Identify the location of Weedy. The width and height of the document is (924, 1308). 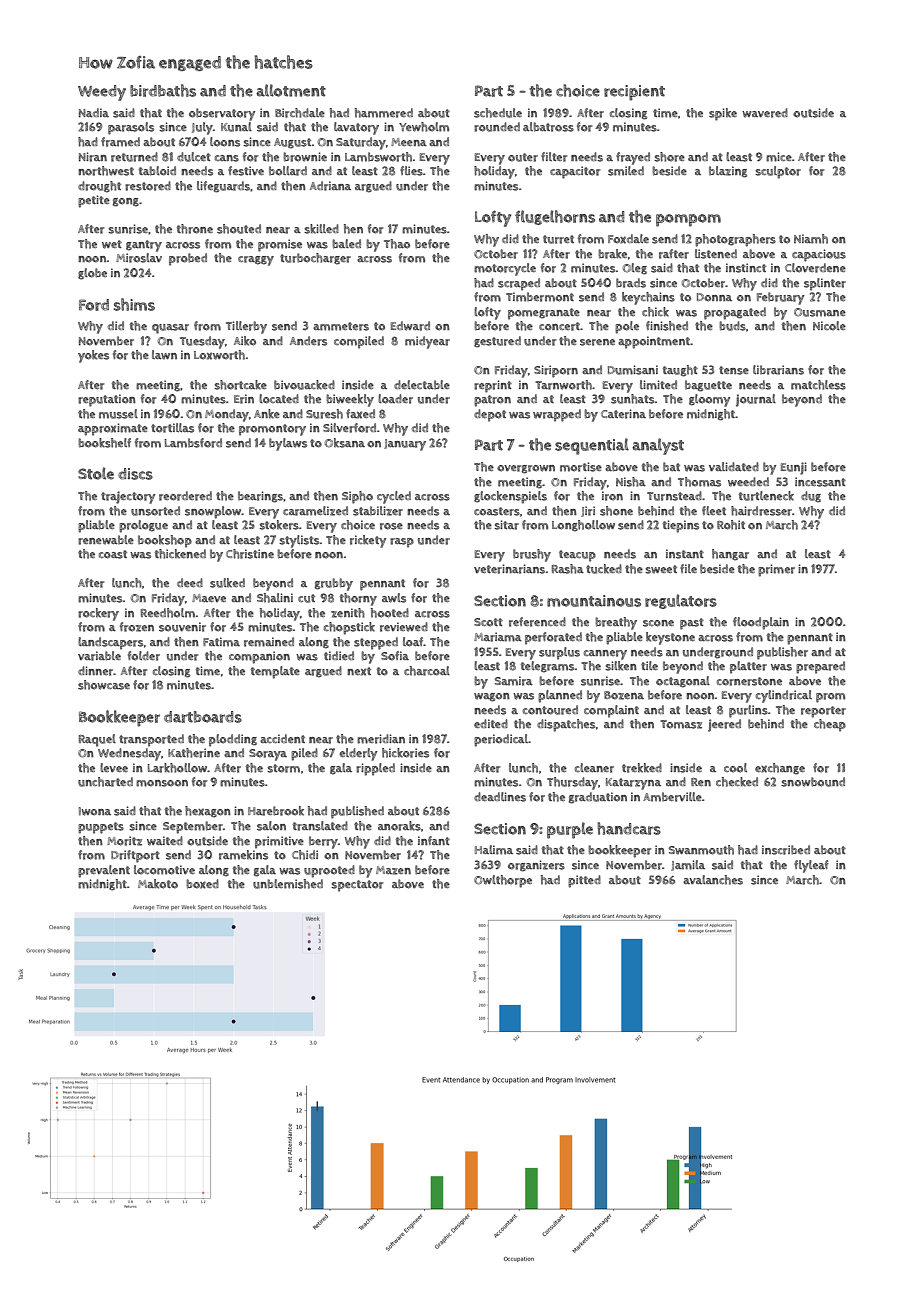
(102, 93).
